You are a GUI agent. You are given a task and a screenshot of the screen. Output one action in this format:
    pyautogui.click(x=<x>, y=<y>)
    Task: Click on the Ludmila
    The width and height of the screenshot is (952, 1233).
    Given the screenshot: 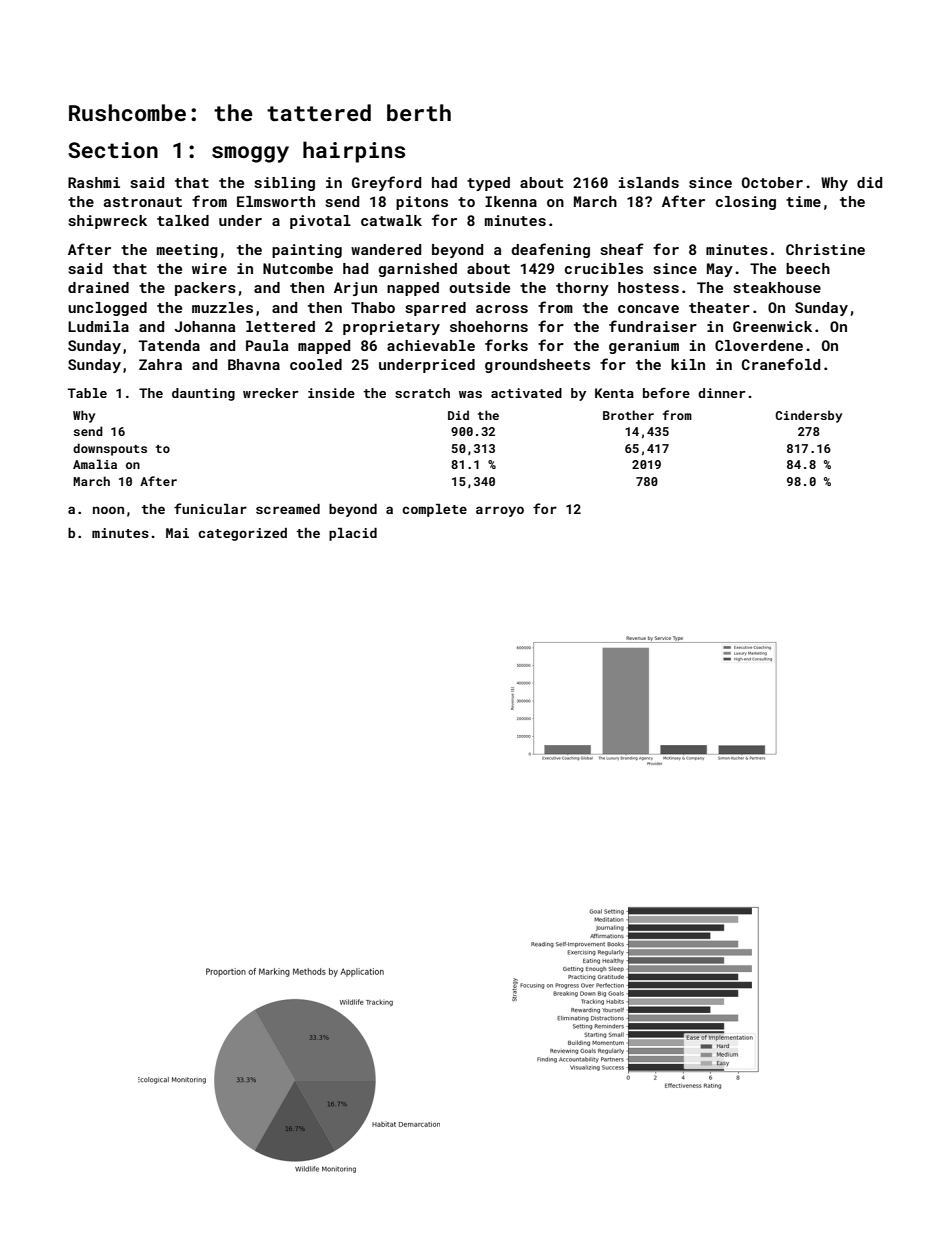 What is the action you would take?
    pyautogui.click(x=98, y=326)
